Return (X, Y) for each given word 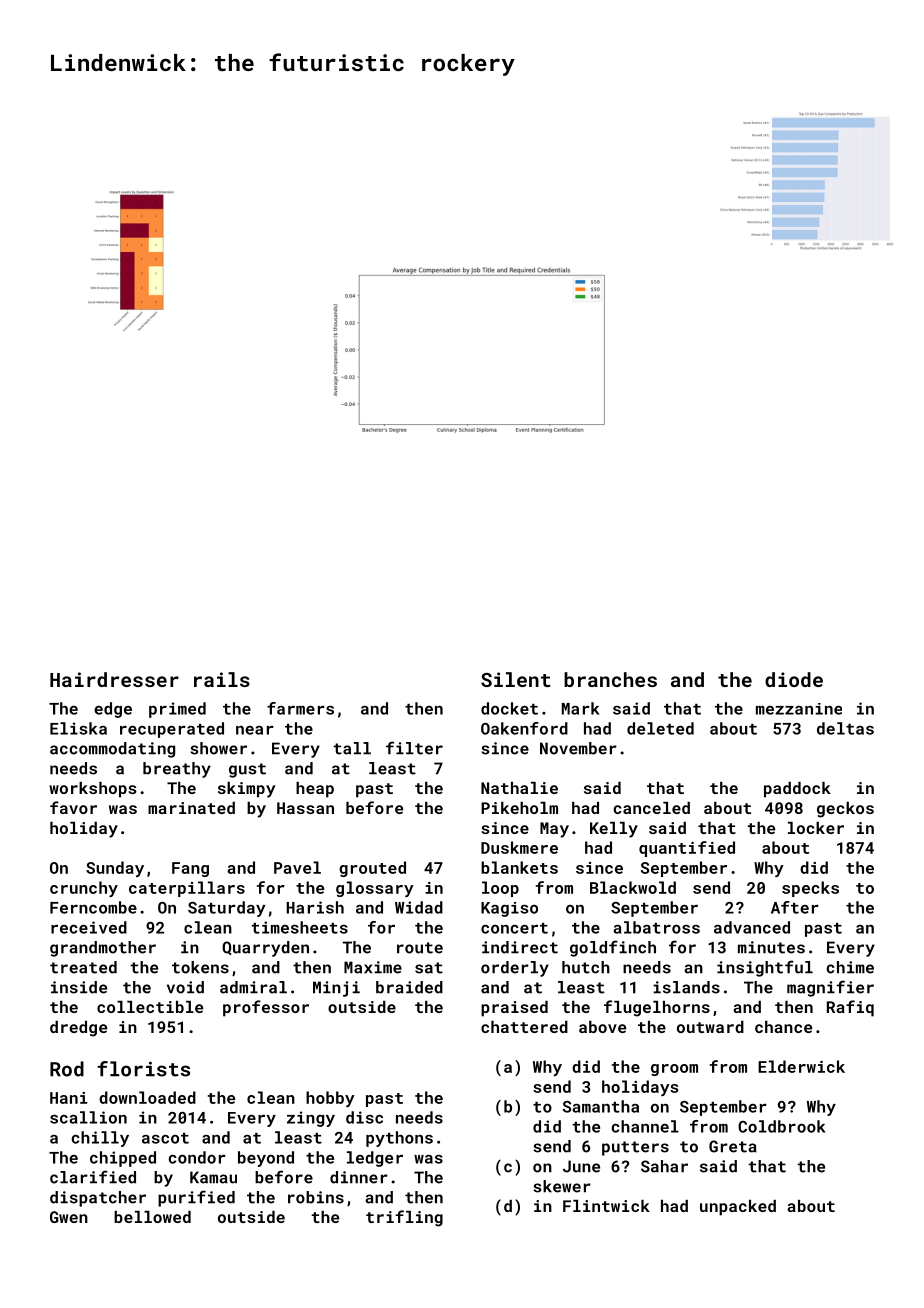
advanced (752, 927)
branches (610, 679)
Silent (515, 679)
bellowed (152, 1217)
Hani (68, 1098)
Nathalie (519, 788)
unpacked (738, 1208)
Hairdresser (114, 679)
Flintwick (606, 1206)
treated (83, 967)
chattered (524, 1027)
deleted (660, 728)
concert (514, 928)
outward (710, 1027)
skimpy (246, 790)
